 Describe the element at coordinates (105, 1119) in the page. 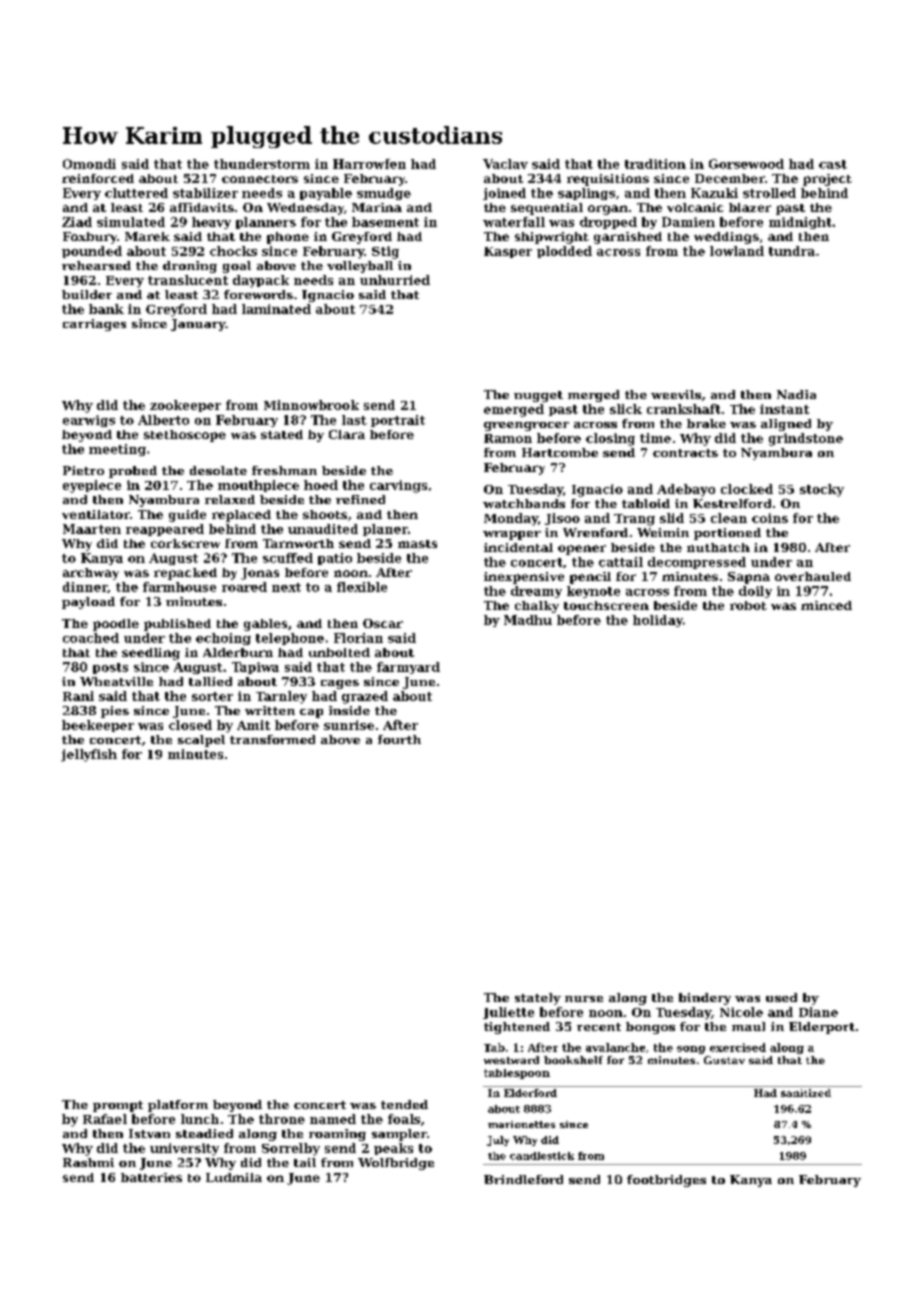

I see `Rafael` at that location.
